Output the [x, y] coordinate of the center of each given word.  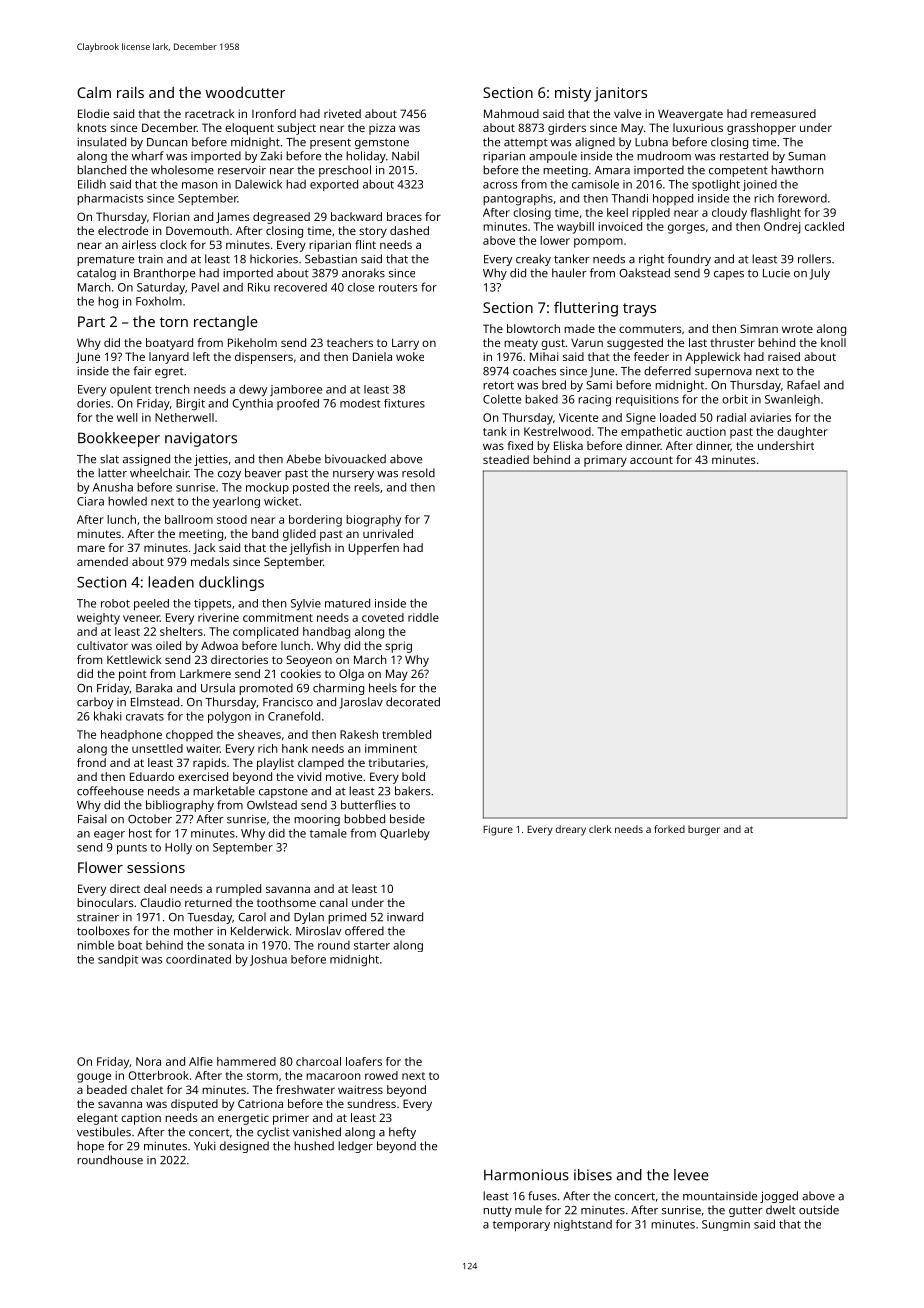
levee [691, 1175]
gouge [94, 1078]
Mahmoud [511, 113]
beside [407, 819]
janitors [620, 94]
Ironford [274, 113]
